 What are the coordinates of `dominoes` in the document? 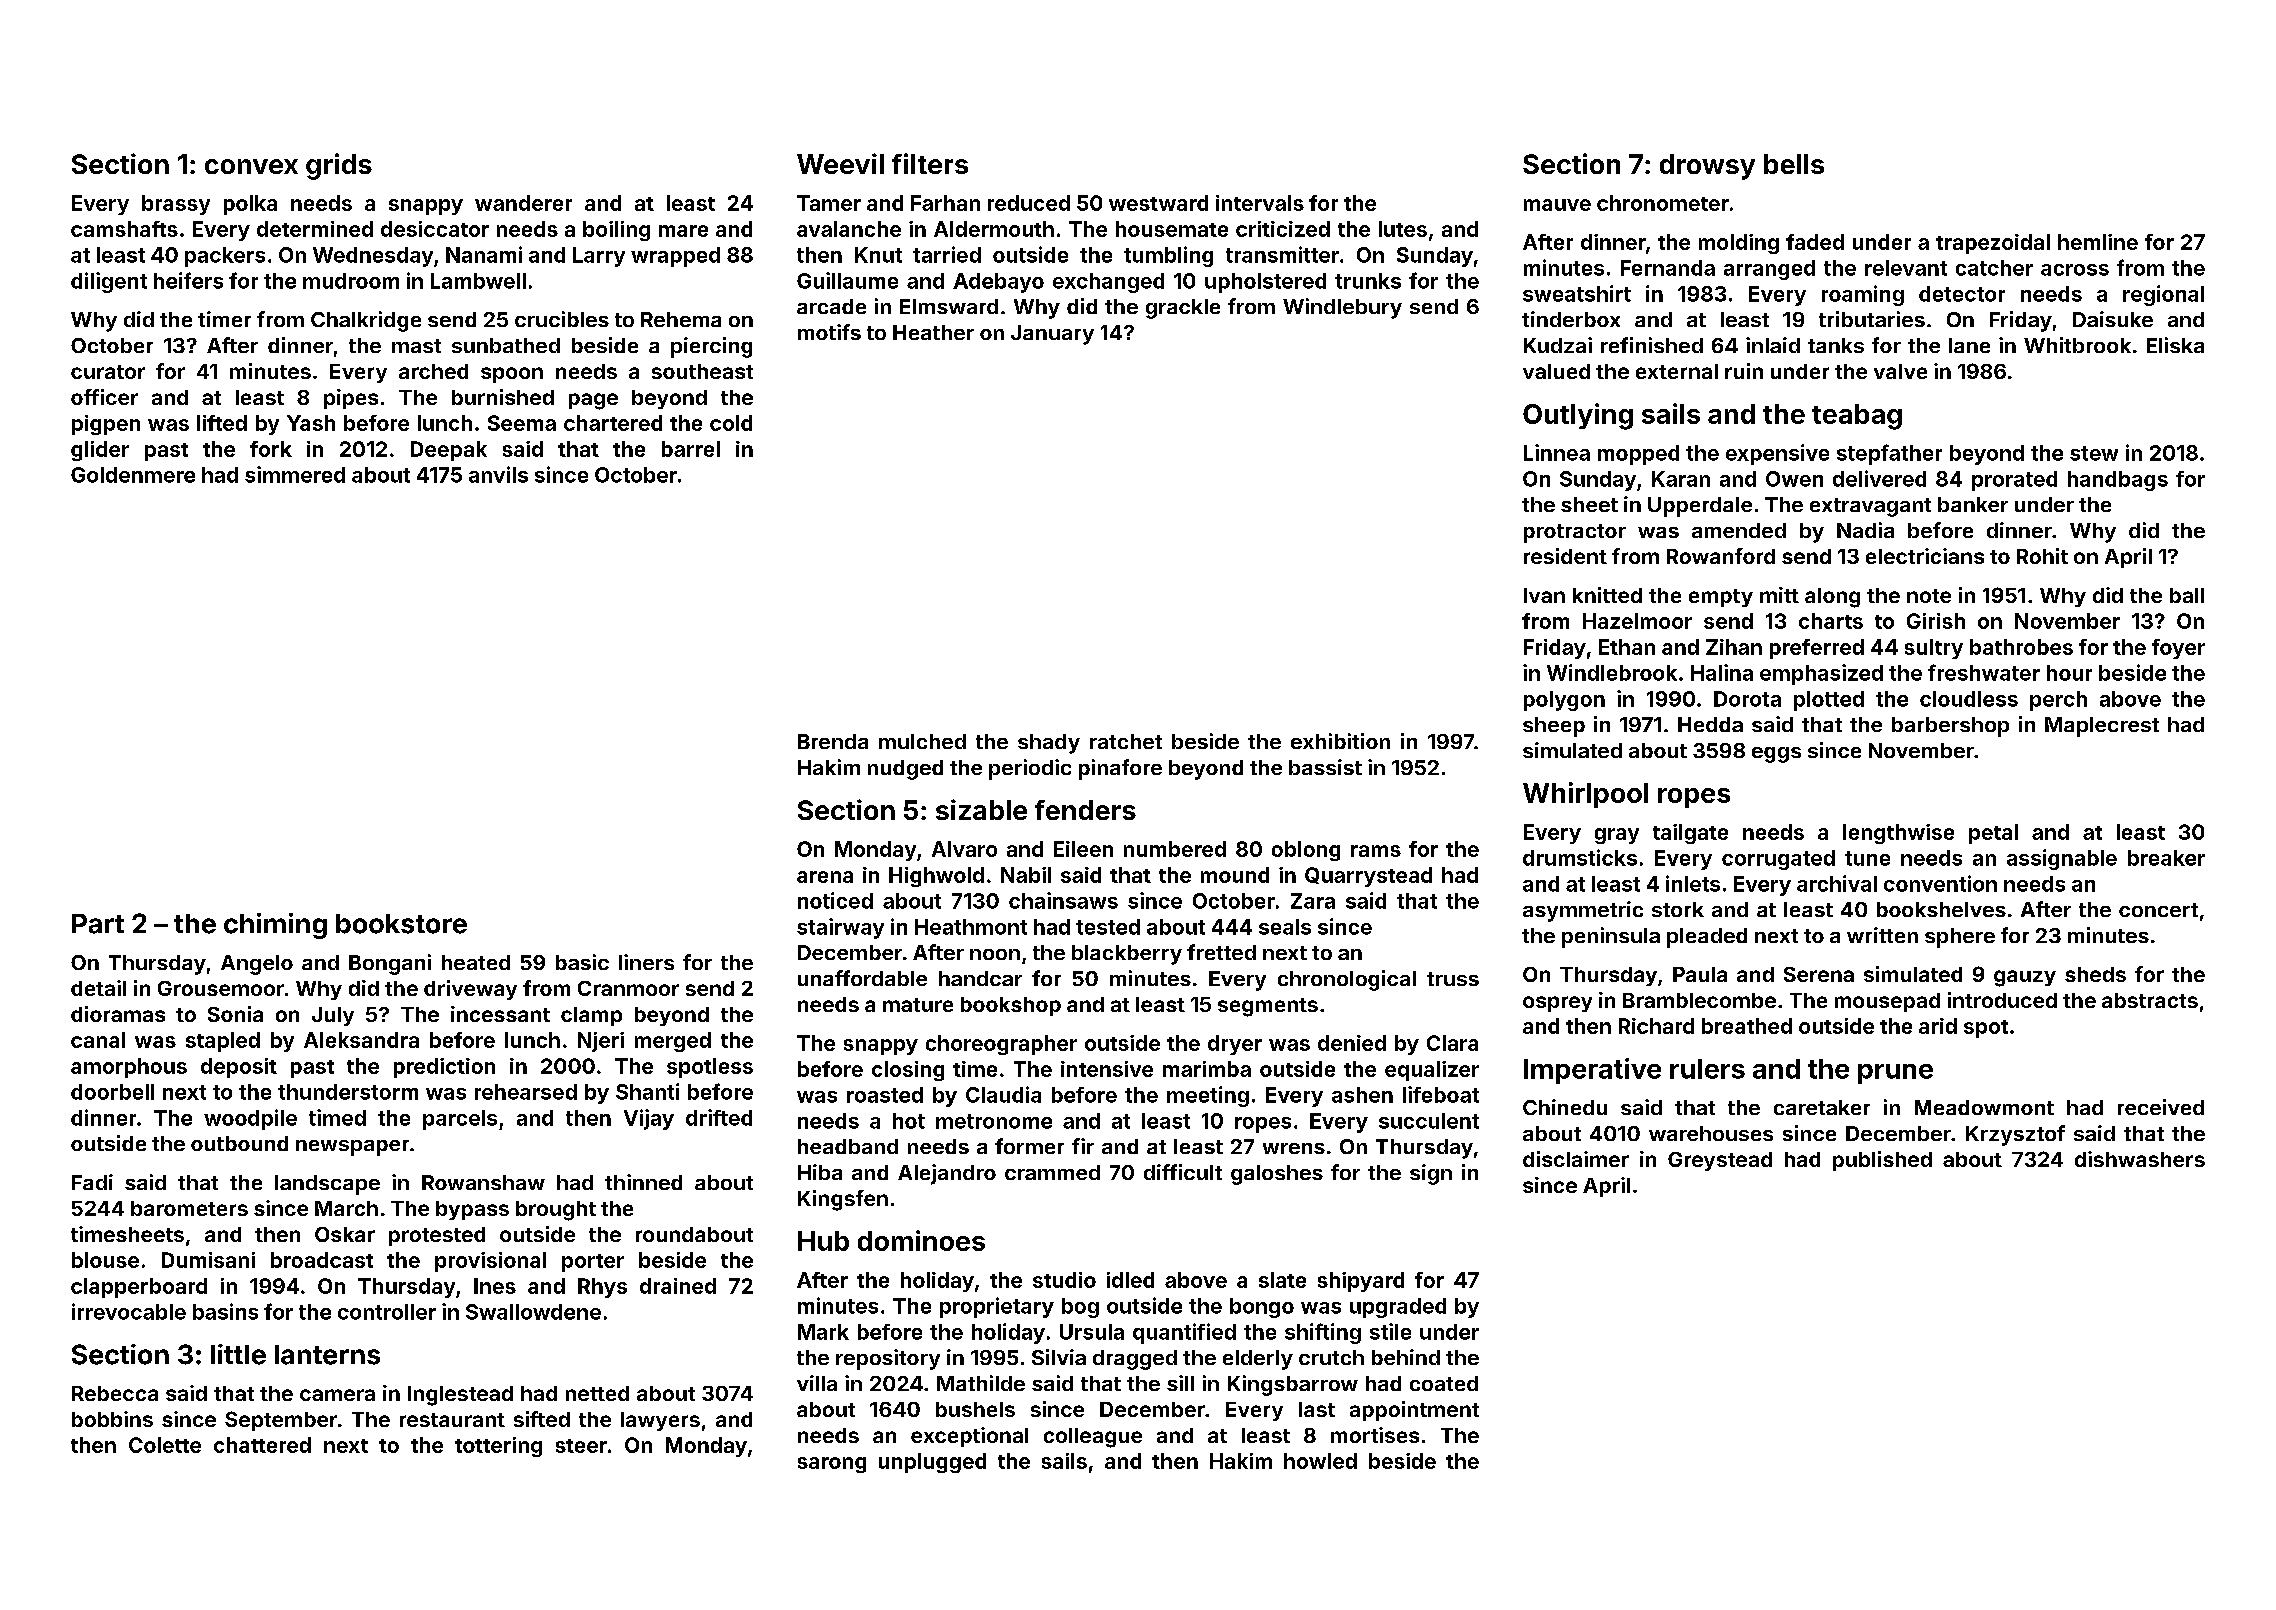 It's located at (921, 1240).
